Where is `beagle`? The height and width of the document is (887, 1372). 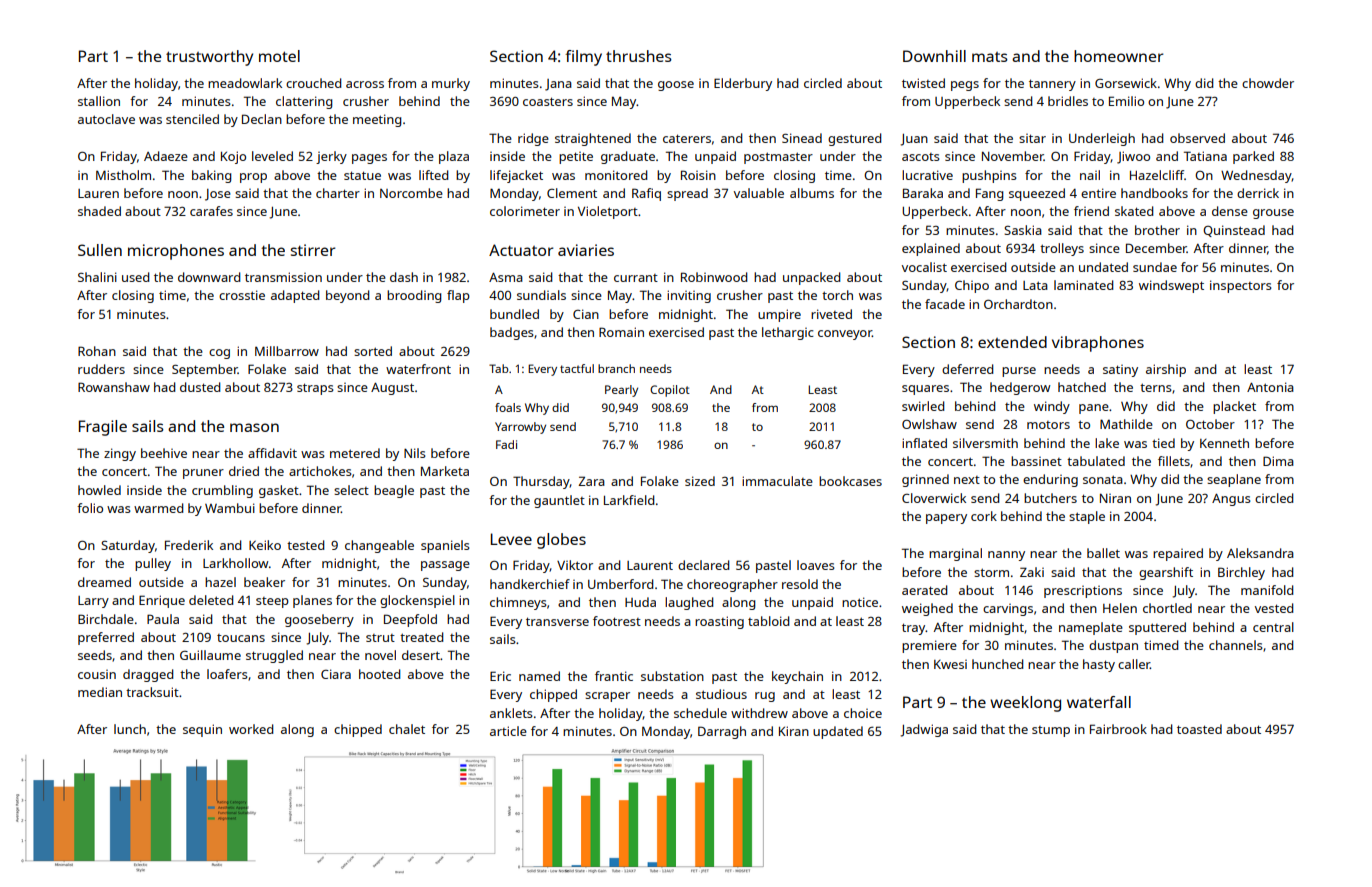 beagle is located at coordinates (394, 491).
